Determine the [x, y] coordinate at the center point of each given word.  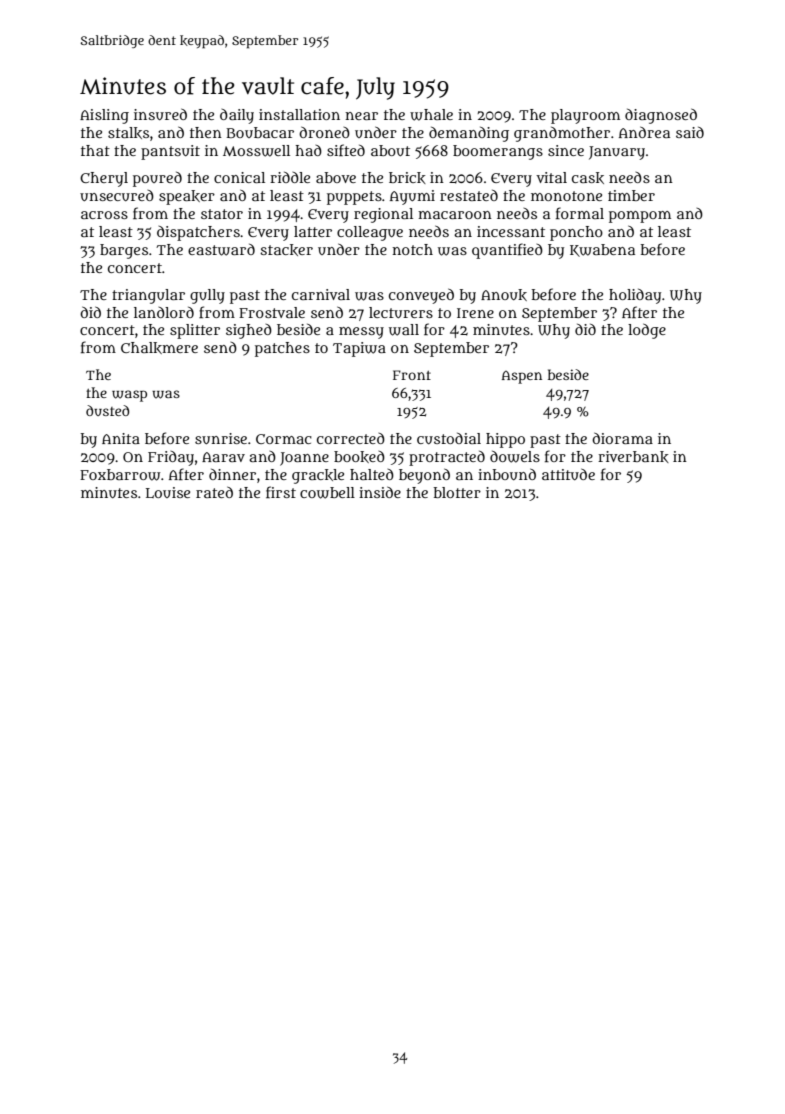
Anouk [504, 295]
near [361, 116]
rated [214, 492]
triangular [148, 296]
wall [404, 330]
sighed [249, 331]
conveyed [421, 296]
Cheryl [104, 179]
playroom [585, 116]
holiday [635, 296]
